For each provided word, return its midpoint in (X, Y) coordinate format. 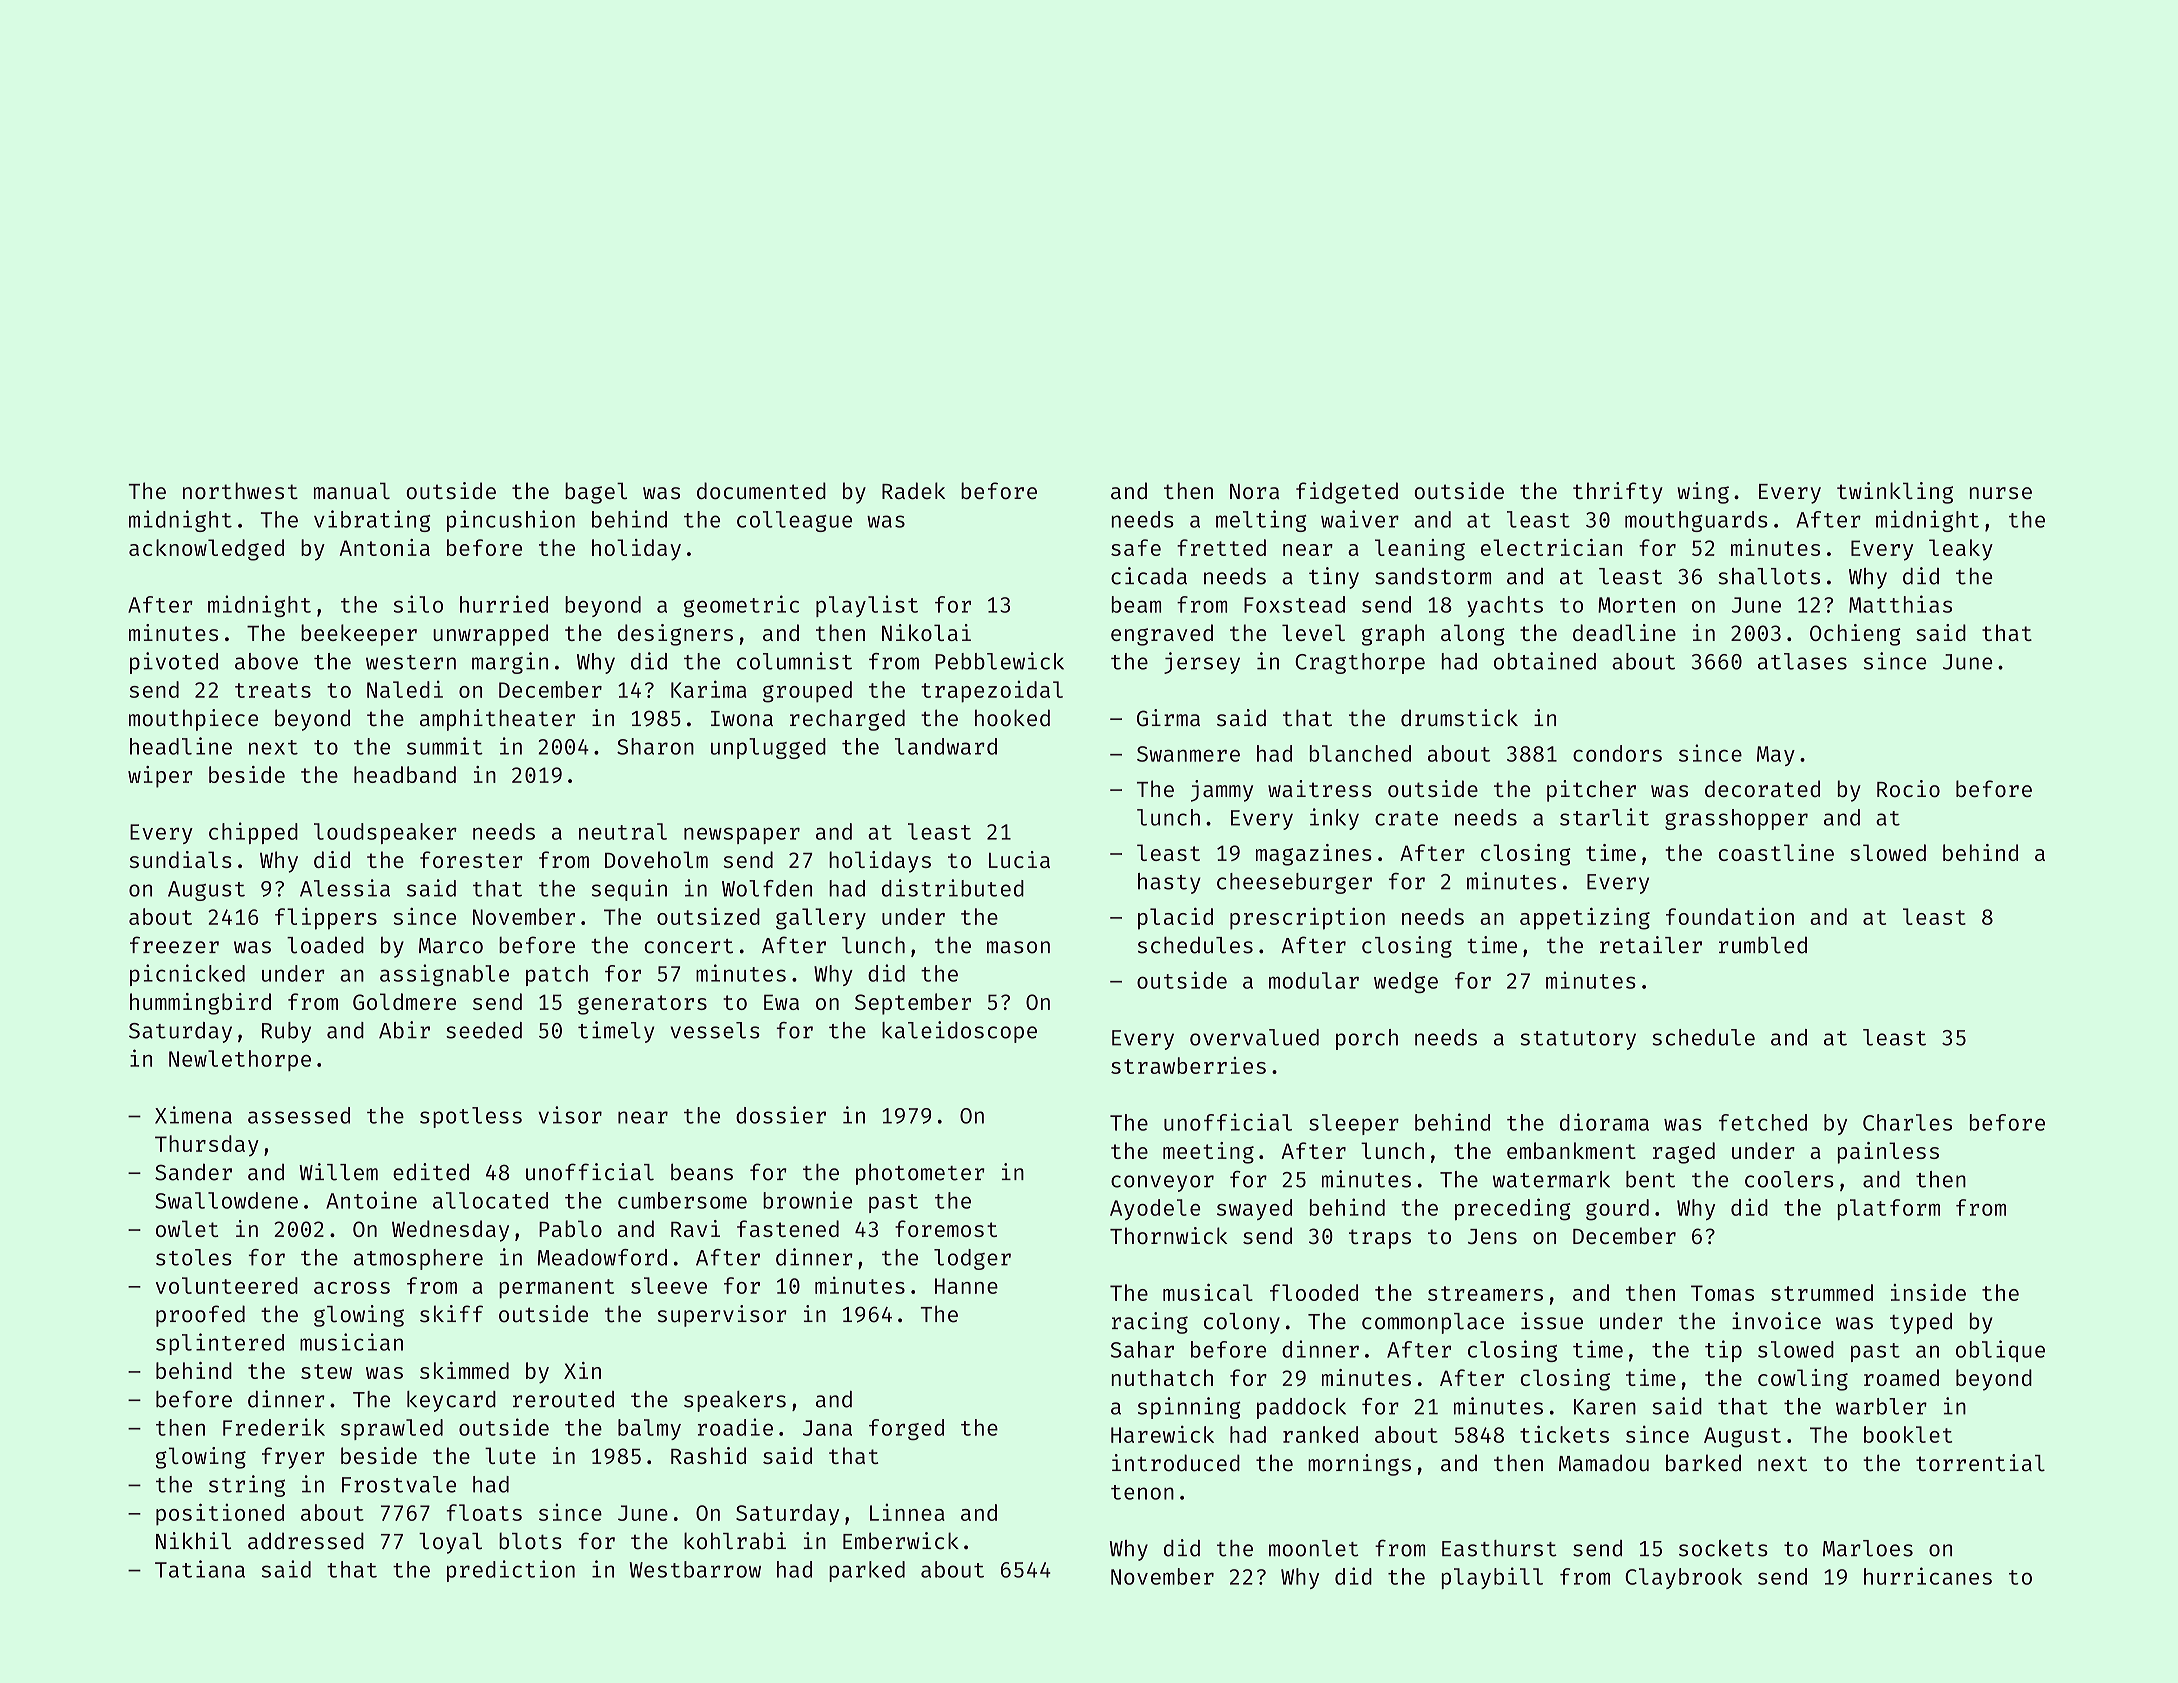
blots (530, 1541)
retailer (1651, 945)
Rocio (1908, 788)
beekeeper (359, 635)
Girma (1168, 718)
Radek (913, 490)
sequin (629, 890)
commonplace (1433, 1323)
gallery (821, 919)
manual (352, 490)
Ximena (193, 1115)
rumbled (1763, 945)
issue (1552, 1321)
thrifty (1618, 493)
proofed (200, 1316)
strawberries (1188, 1065)
